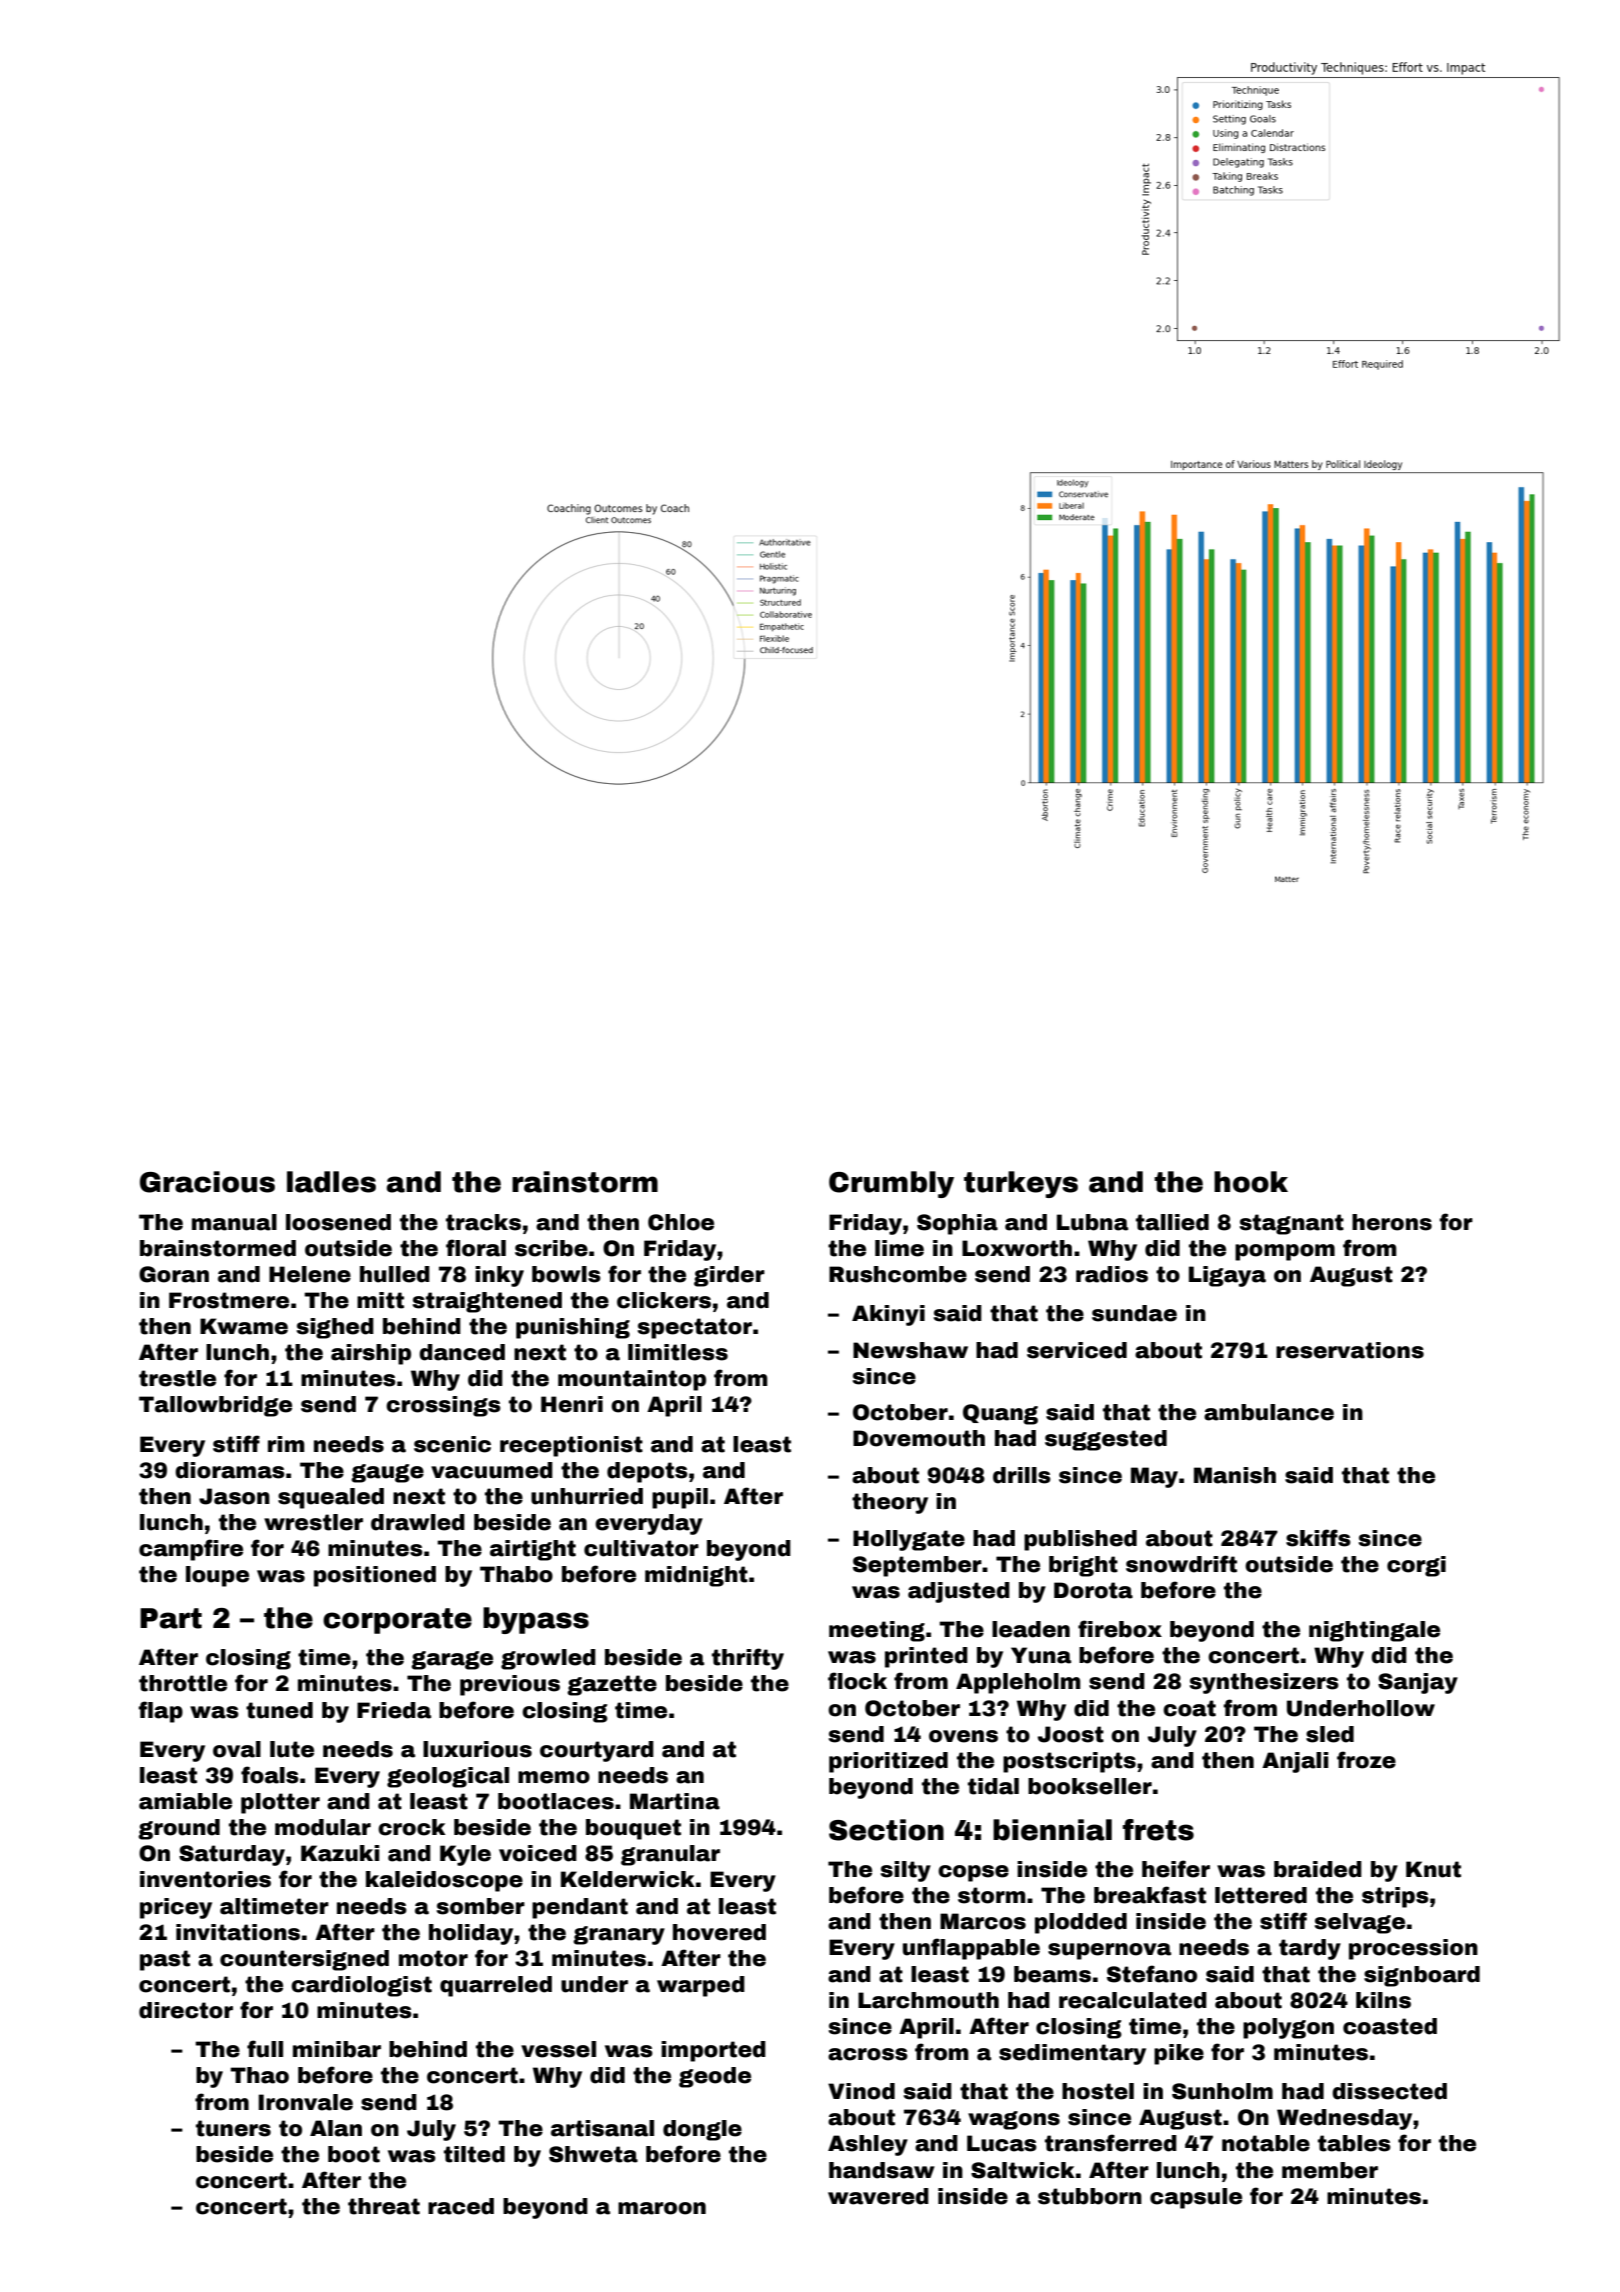 Image resolution: width=1620 pixels, height=2292 pixels. I want to click on reservations, so click(1350, 1350).
